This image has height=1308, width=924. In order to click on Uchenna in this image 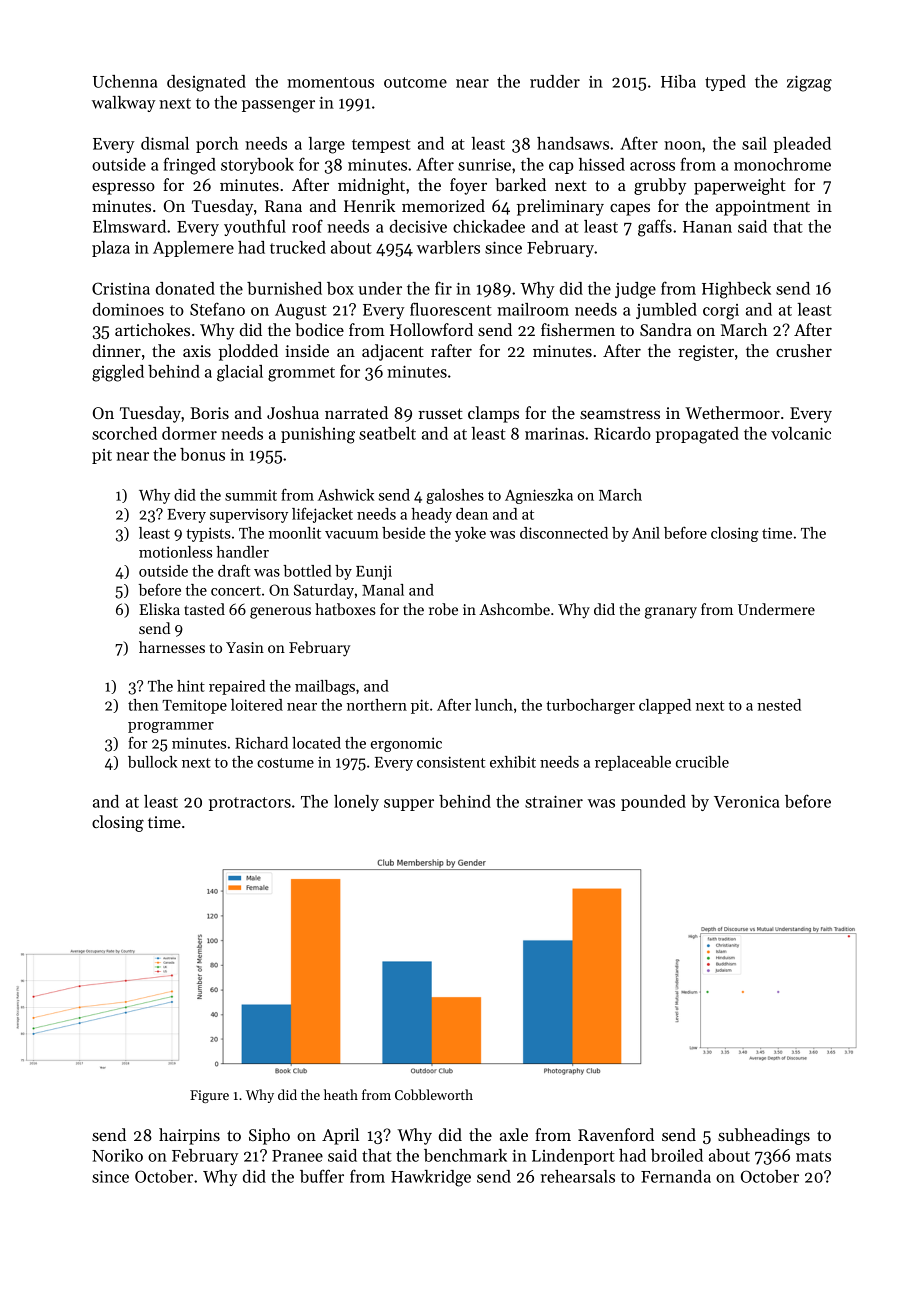, I will do `click(125, 81)`.
